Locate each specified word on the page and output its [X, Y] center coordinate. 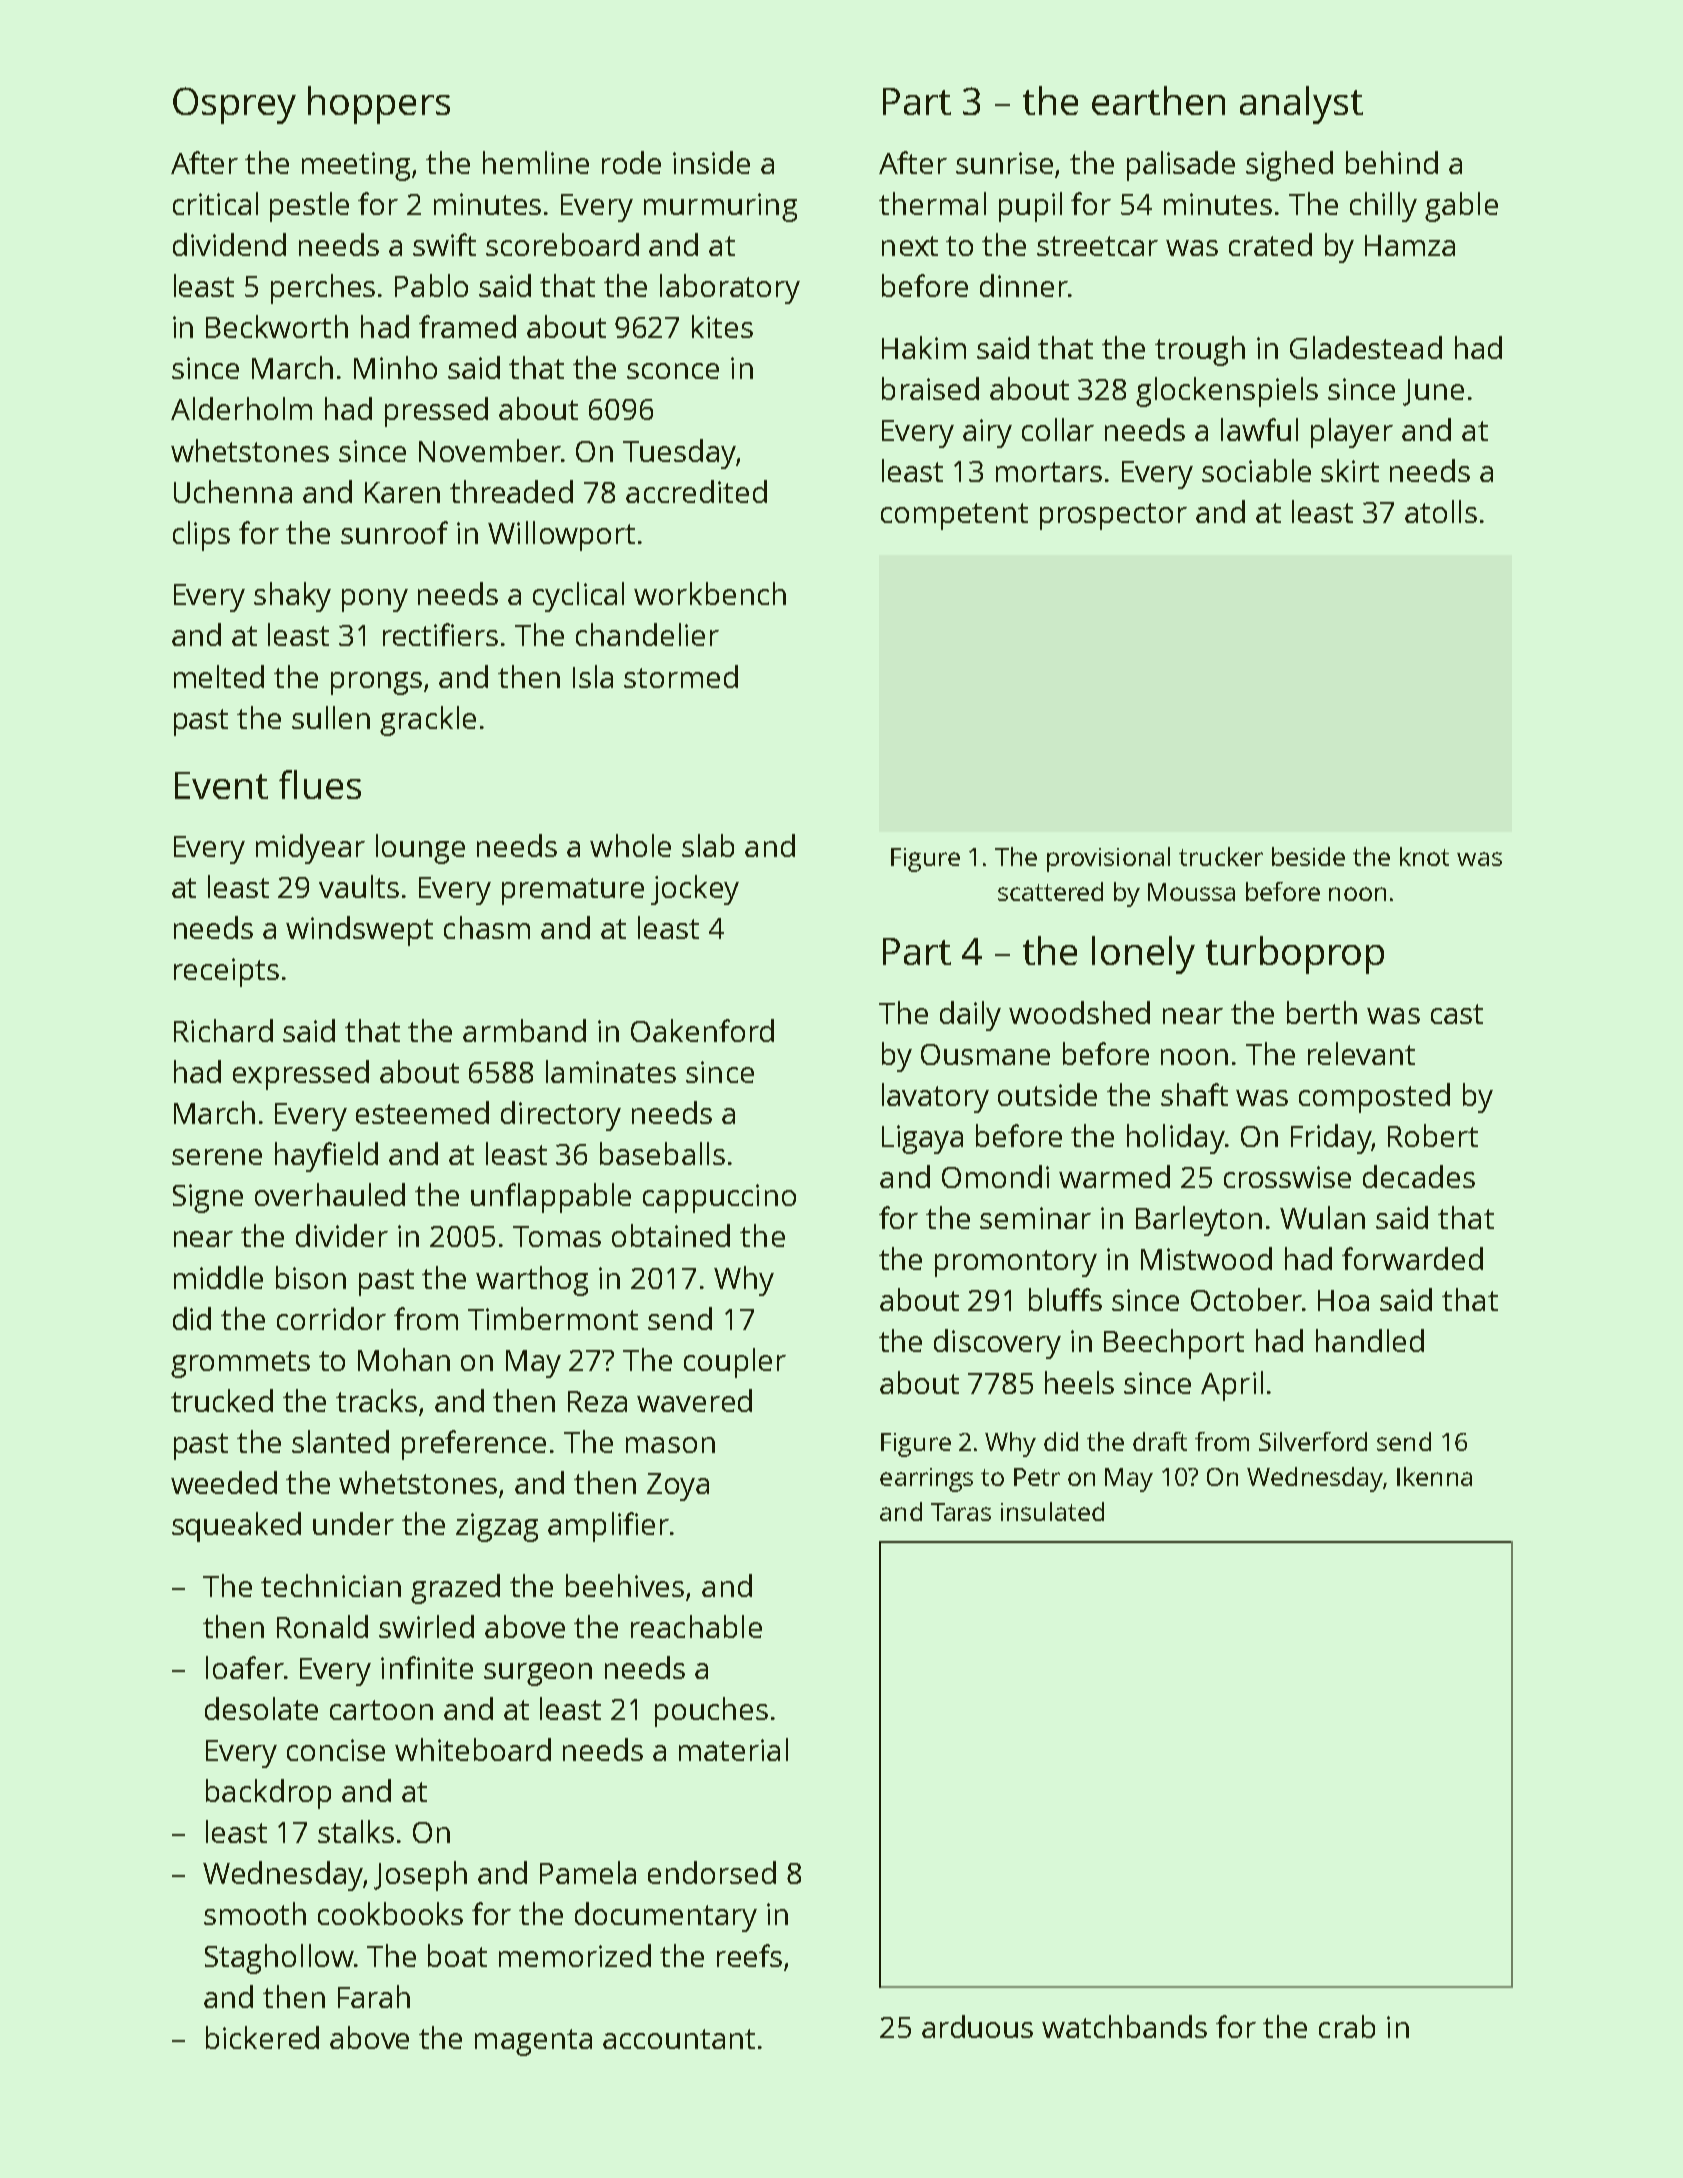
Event [221, 785]
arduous [977, 2026]
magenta [533, 2042]
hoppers [379, 105]
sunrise [1004, 163]
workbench [710, 593]
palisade [1181, 166]
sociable [1256, 470]
